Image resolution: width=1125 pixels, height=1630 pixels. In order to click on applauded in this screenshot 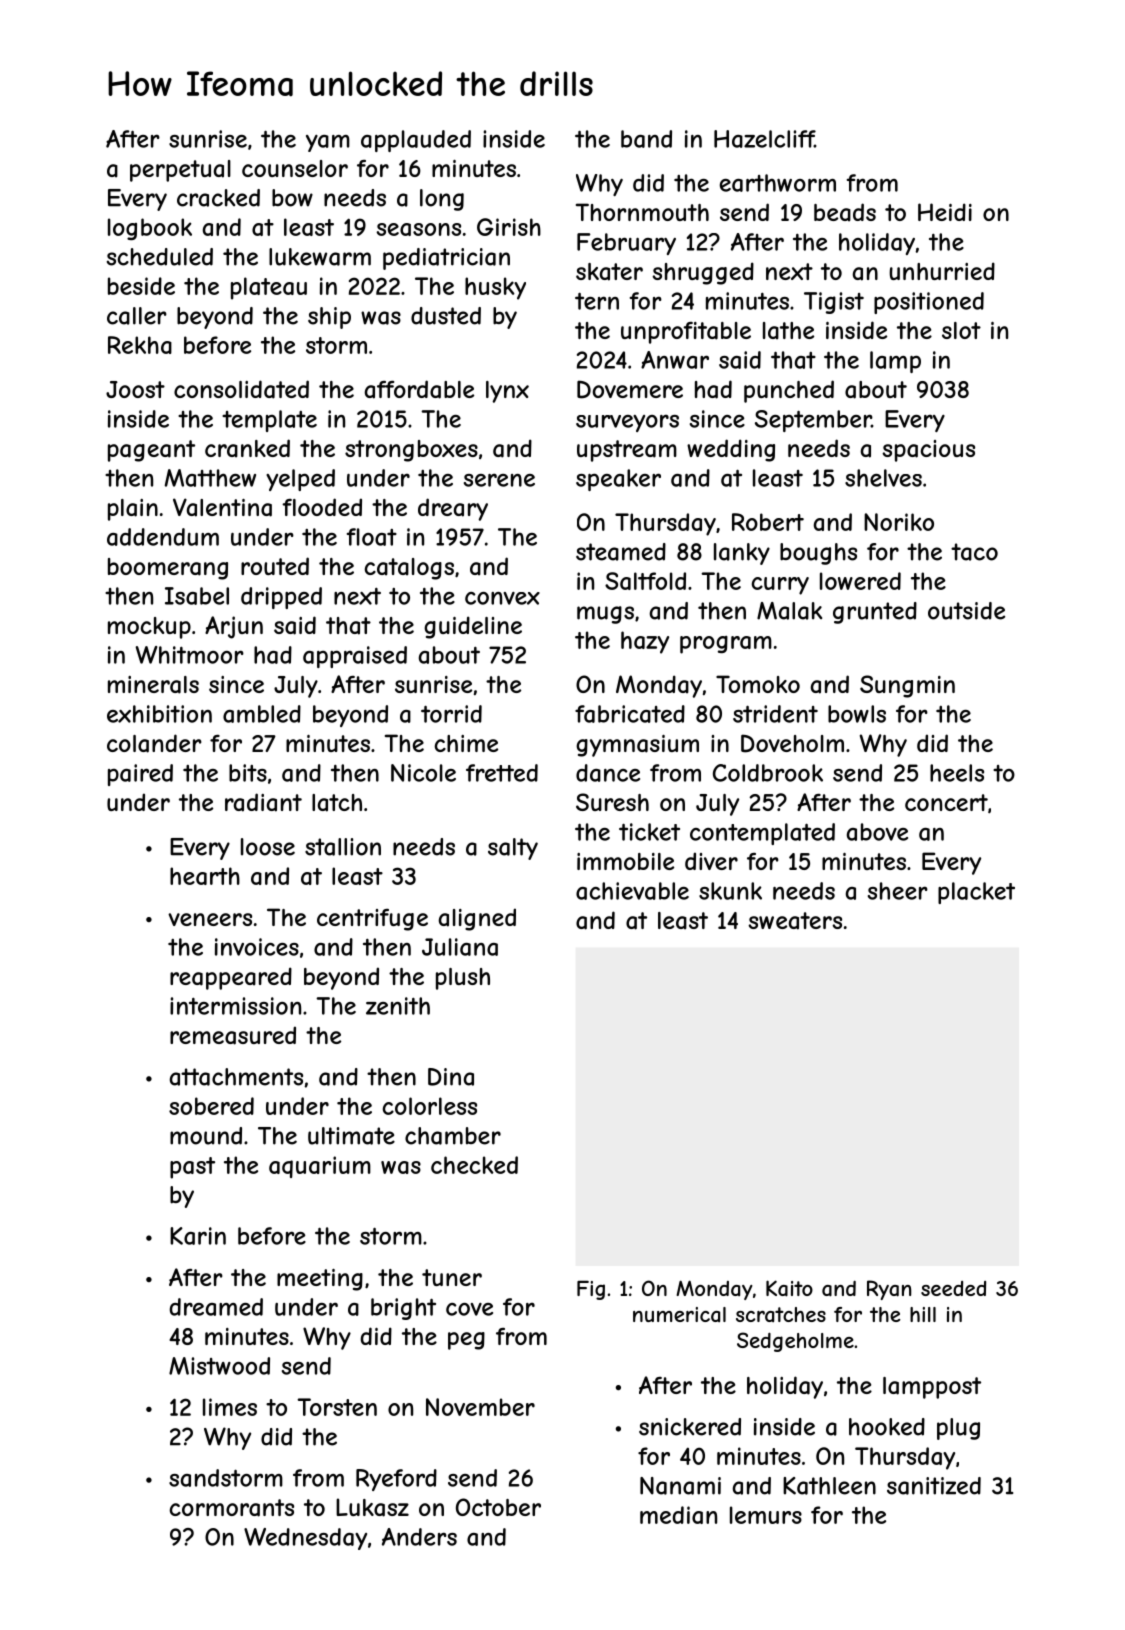, I will do `click(416, 141)`.
